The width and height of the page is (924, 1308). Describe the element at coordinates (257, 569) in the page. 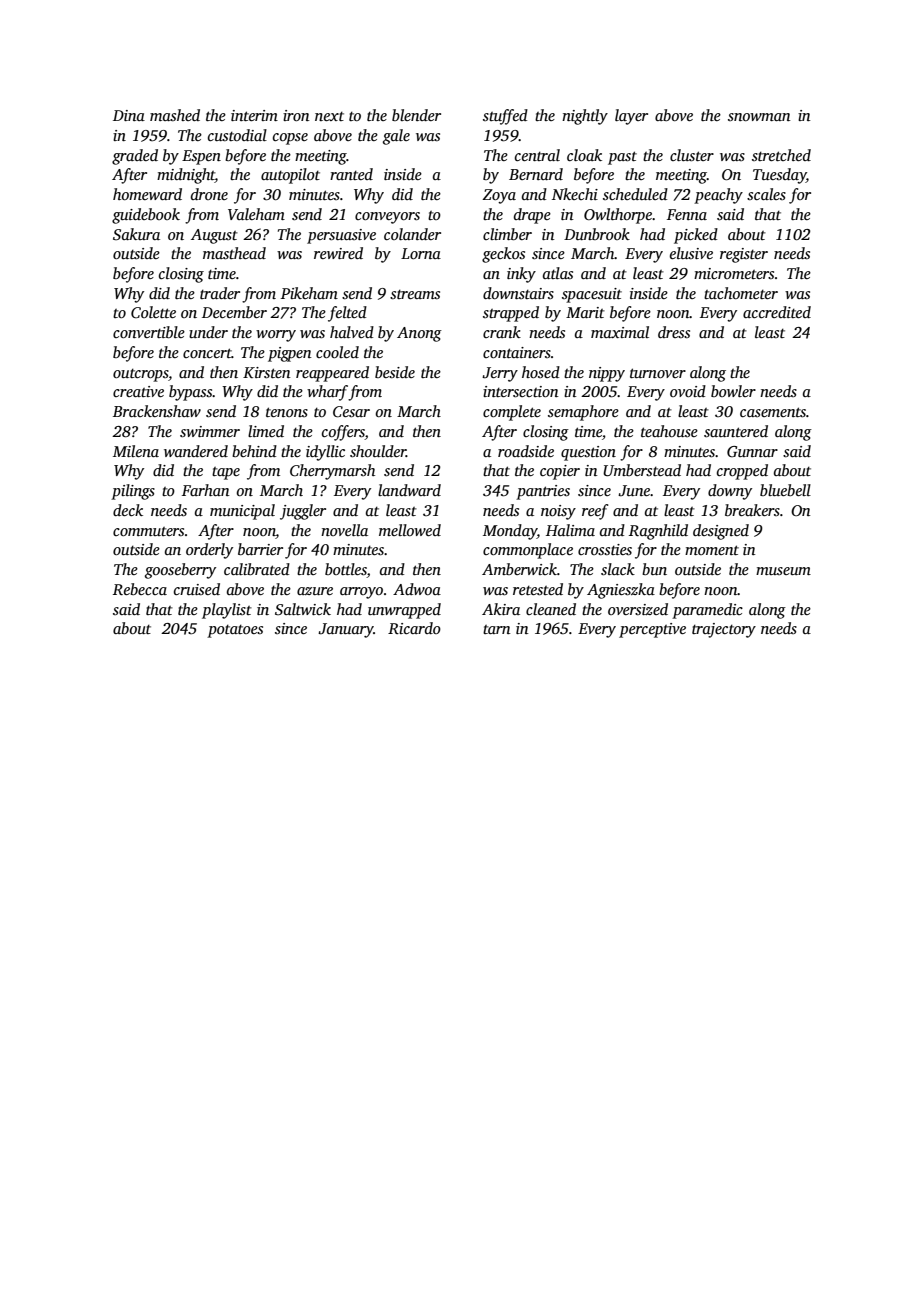

I see `calibrated` at that location.
